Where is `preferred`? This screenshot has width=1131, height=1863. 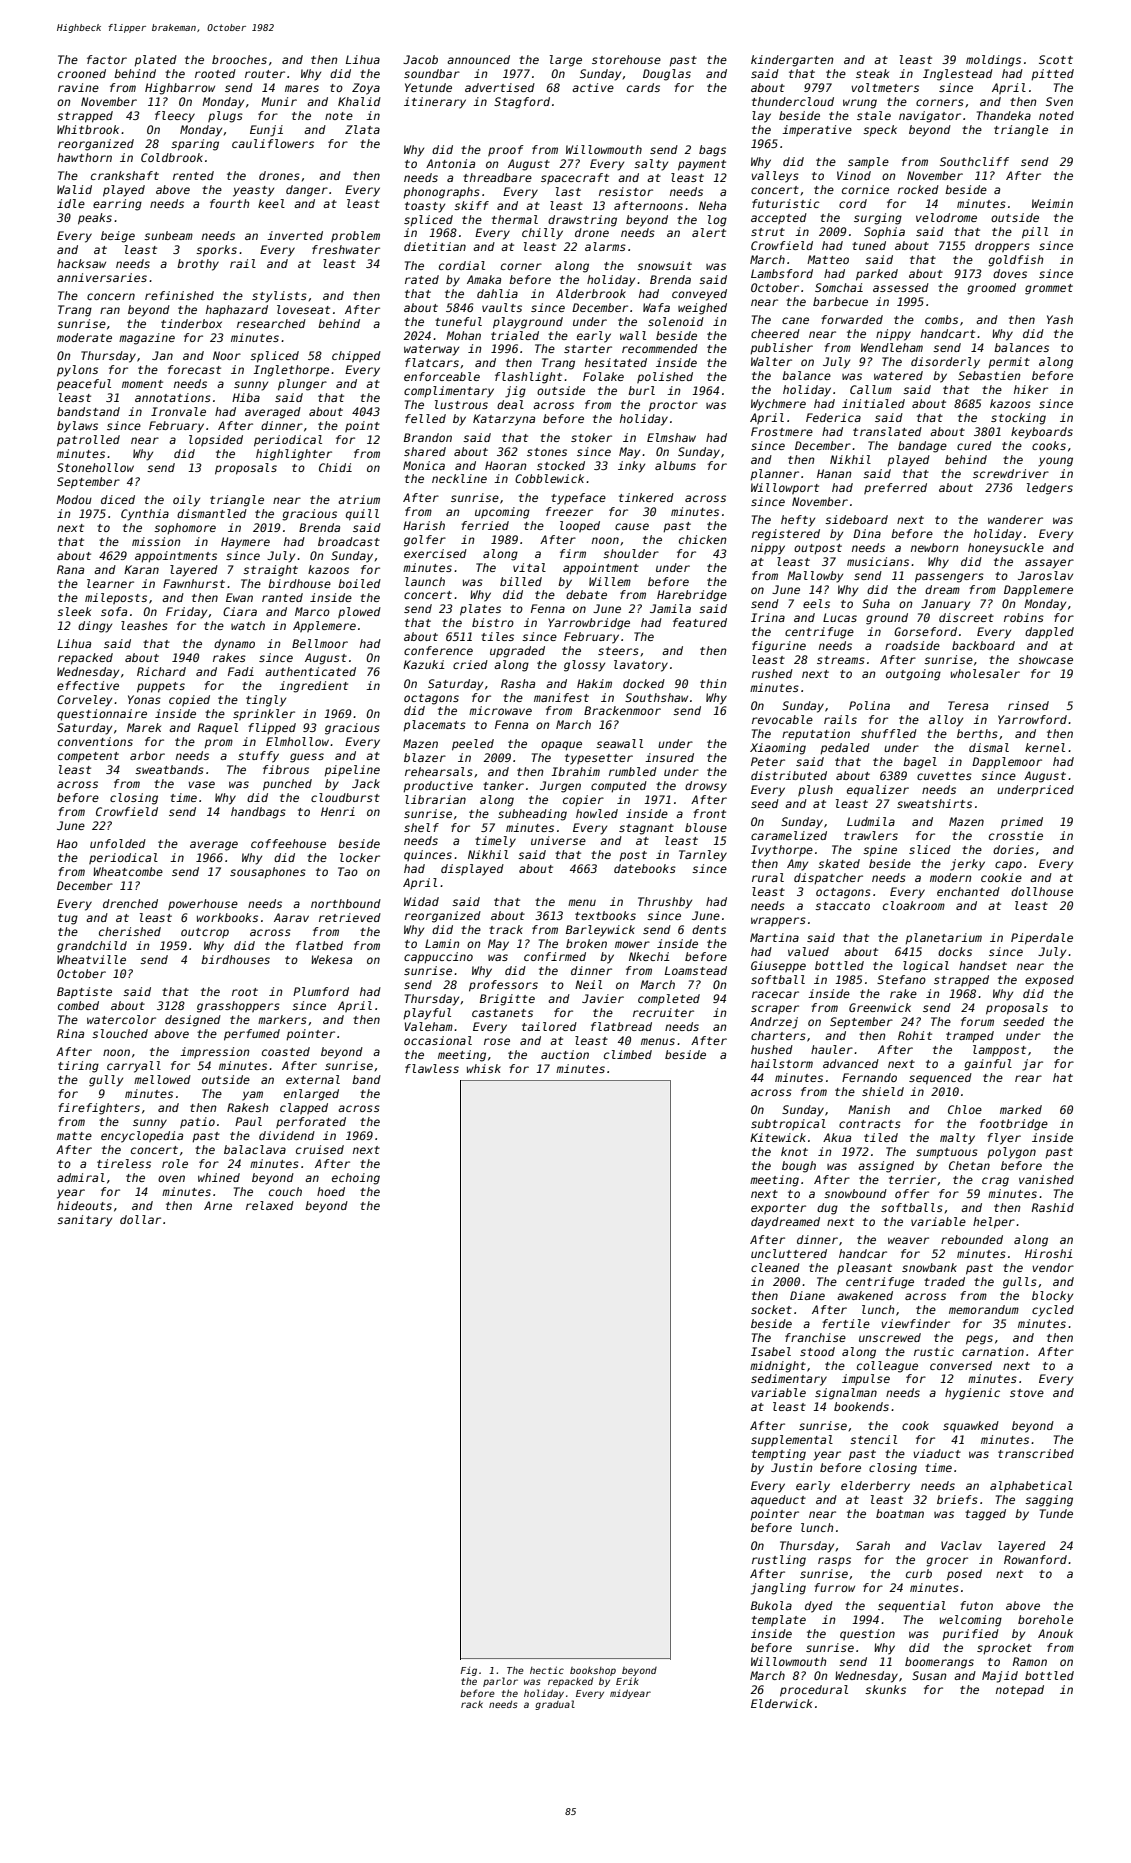
preferred is located at coordinates (895, 488).
